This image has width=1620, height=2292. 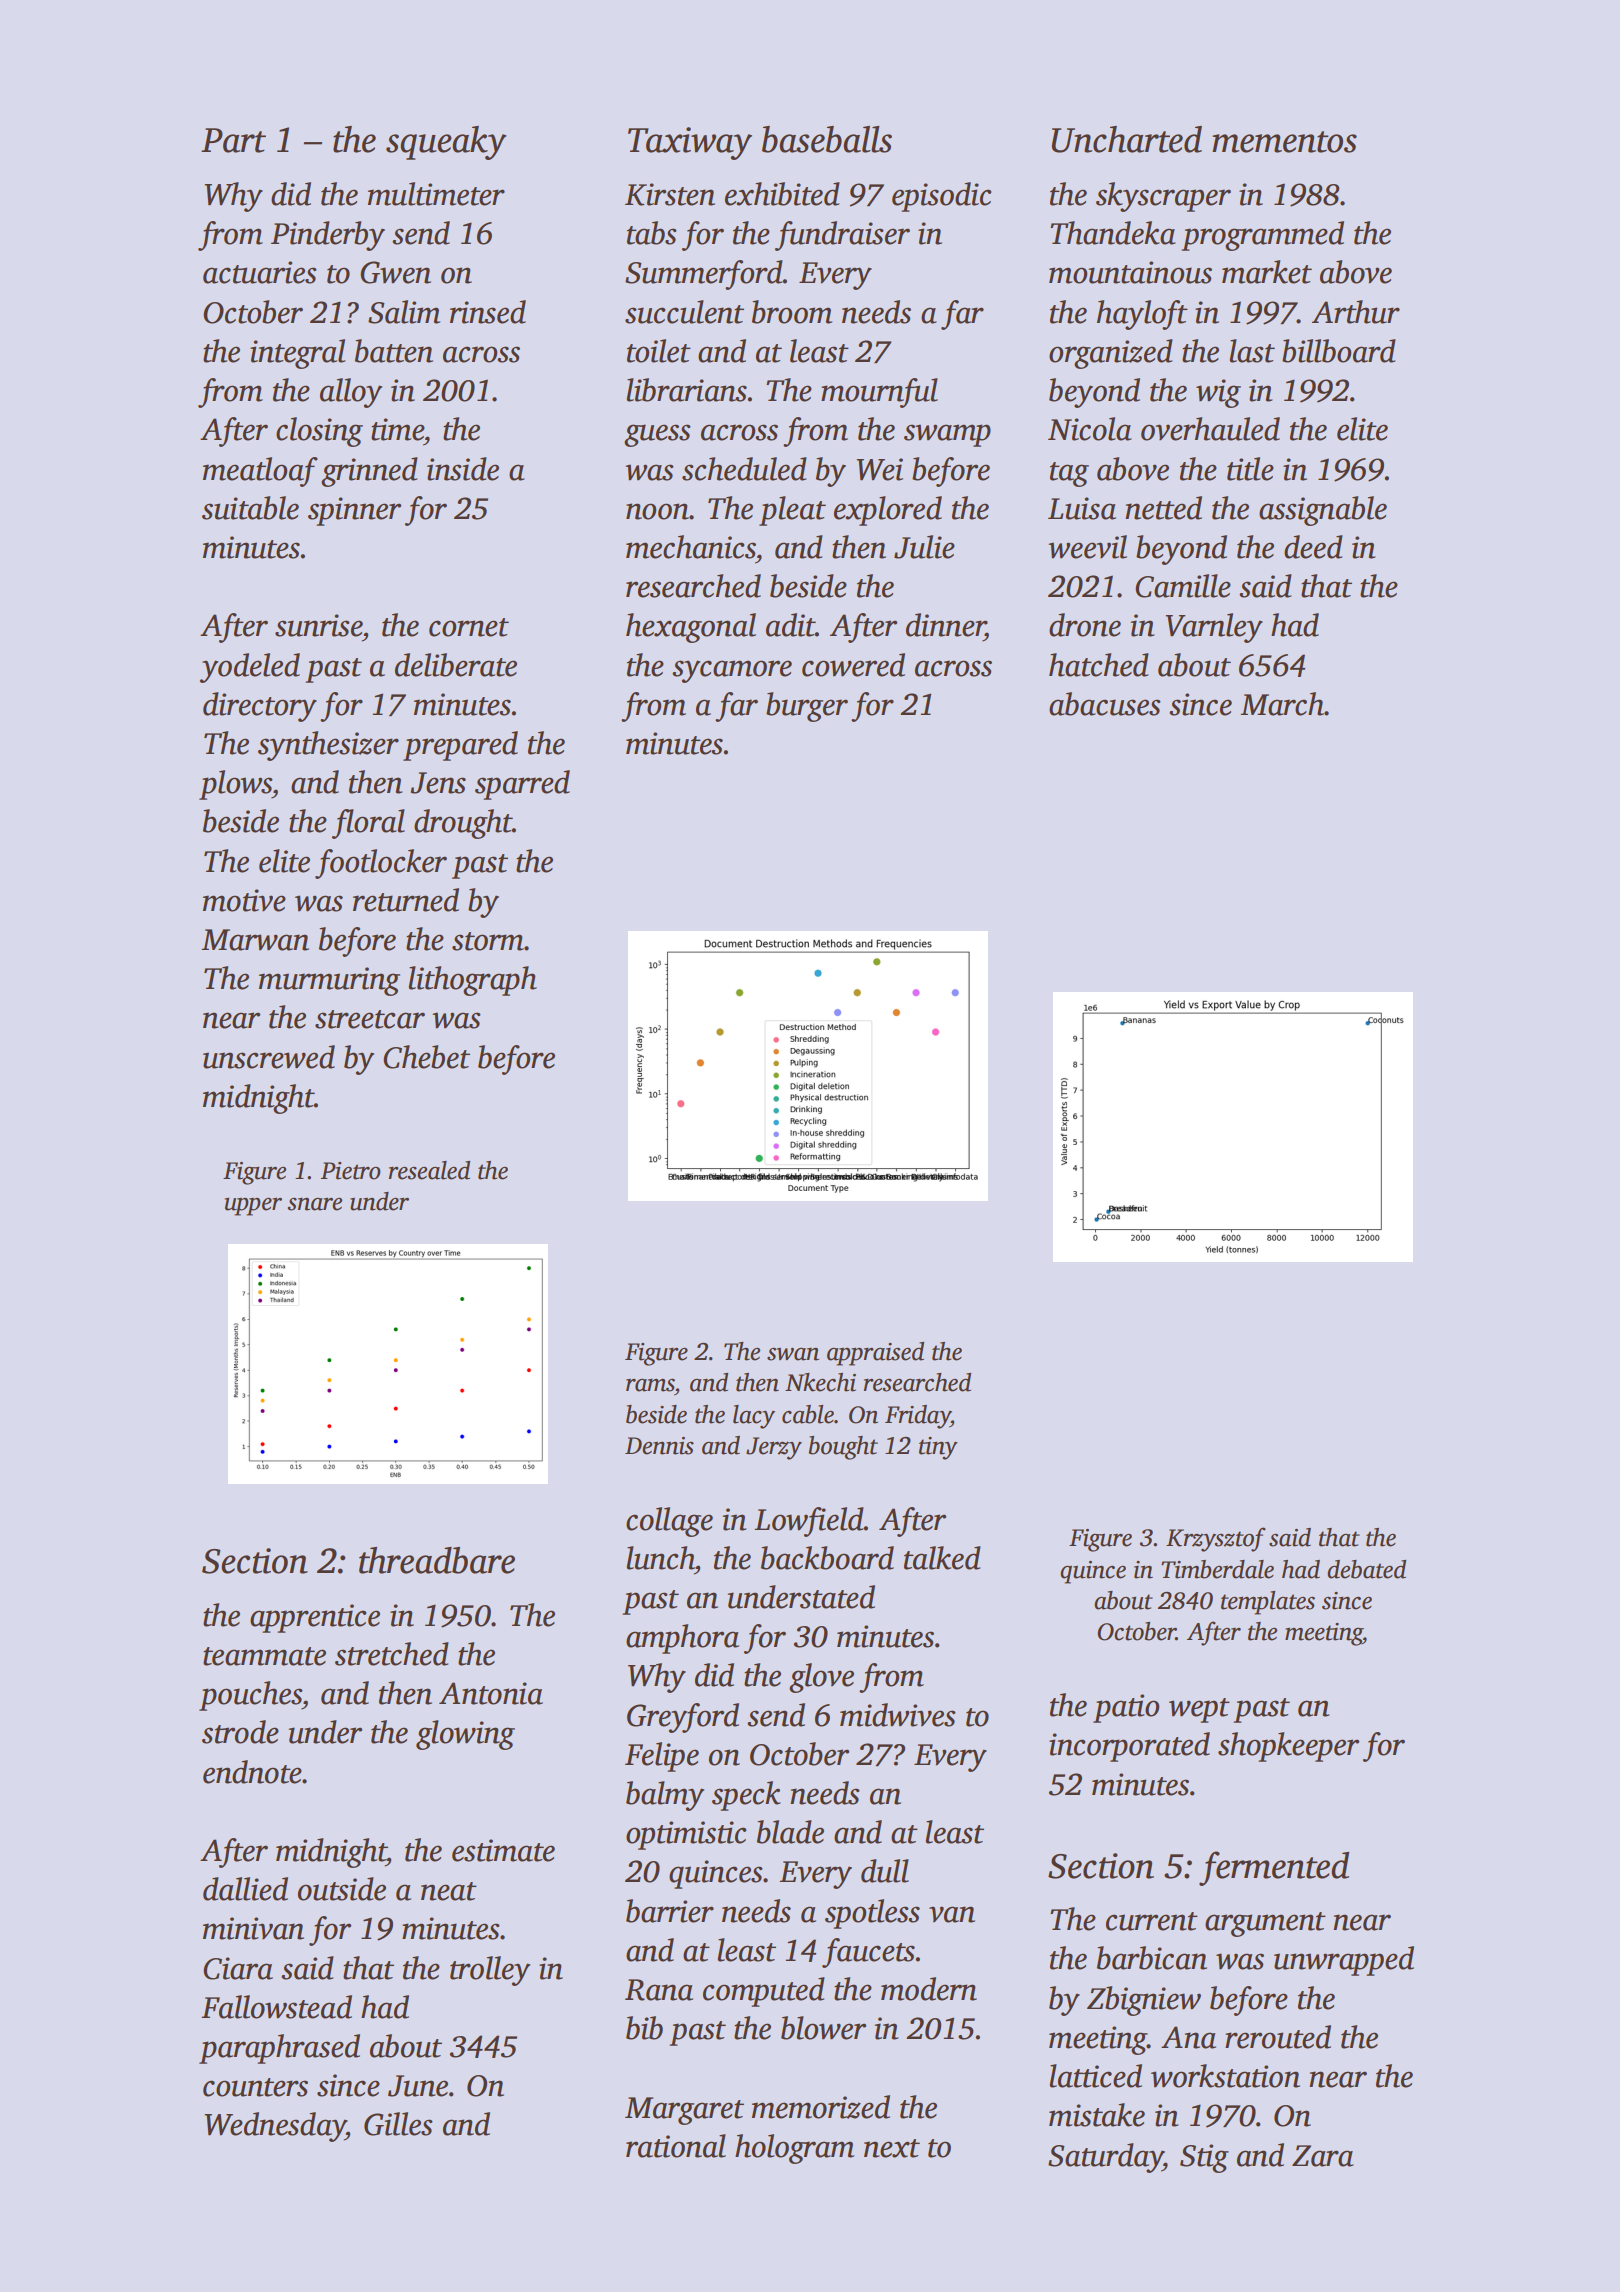 I want to click on amphora, so click(x=682, y=1639).
